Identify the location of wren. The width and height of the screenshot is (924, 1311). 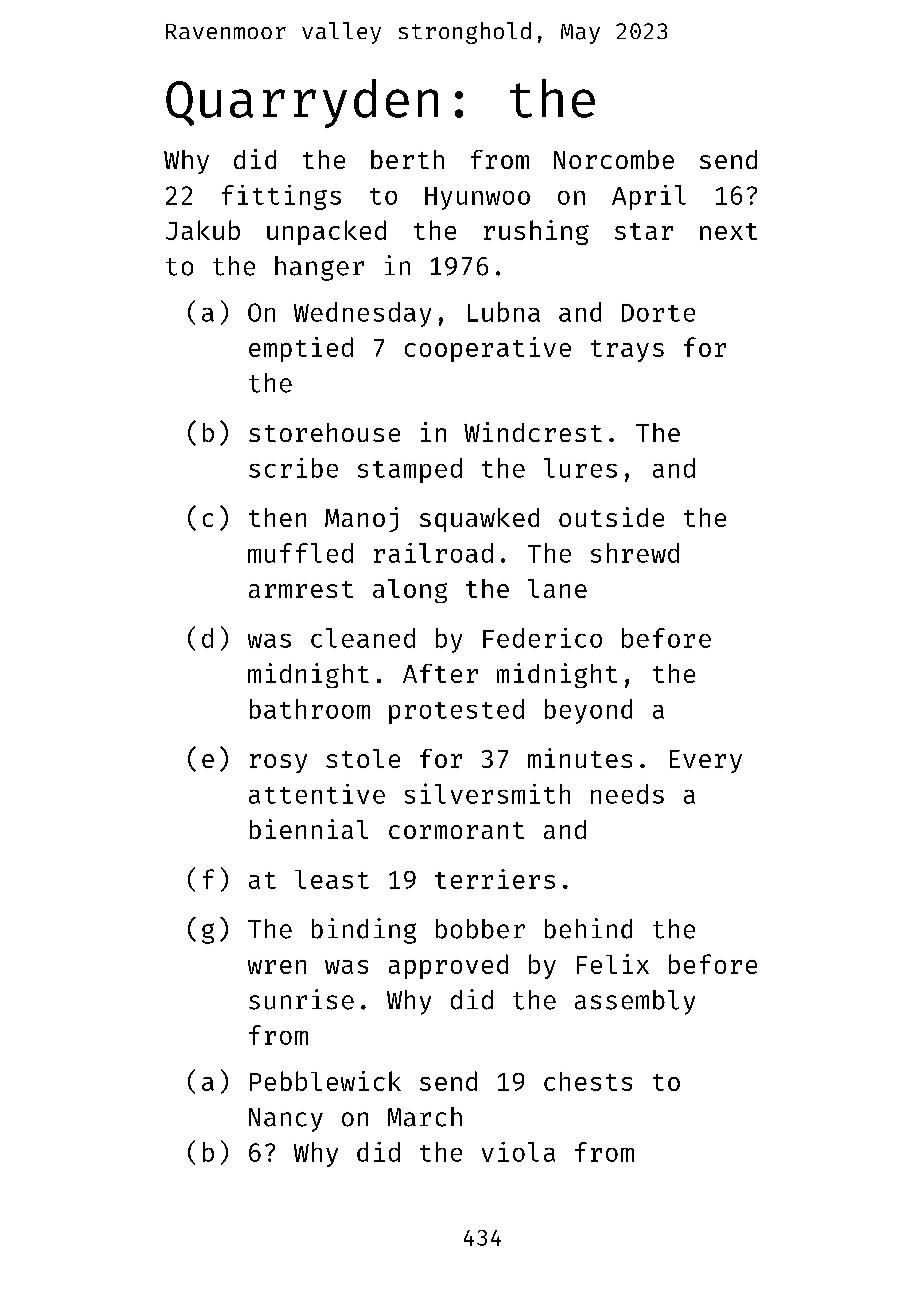
(277, 967).
